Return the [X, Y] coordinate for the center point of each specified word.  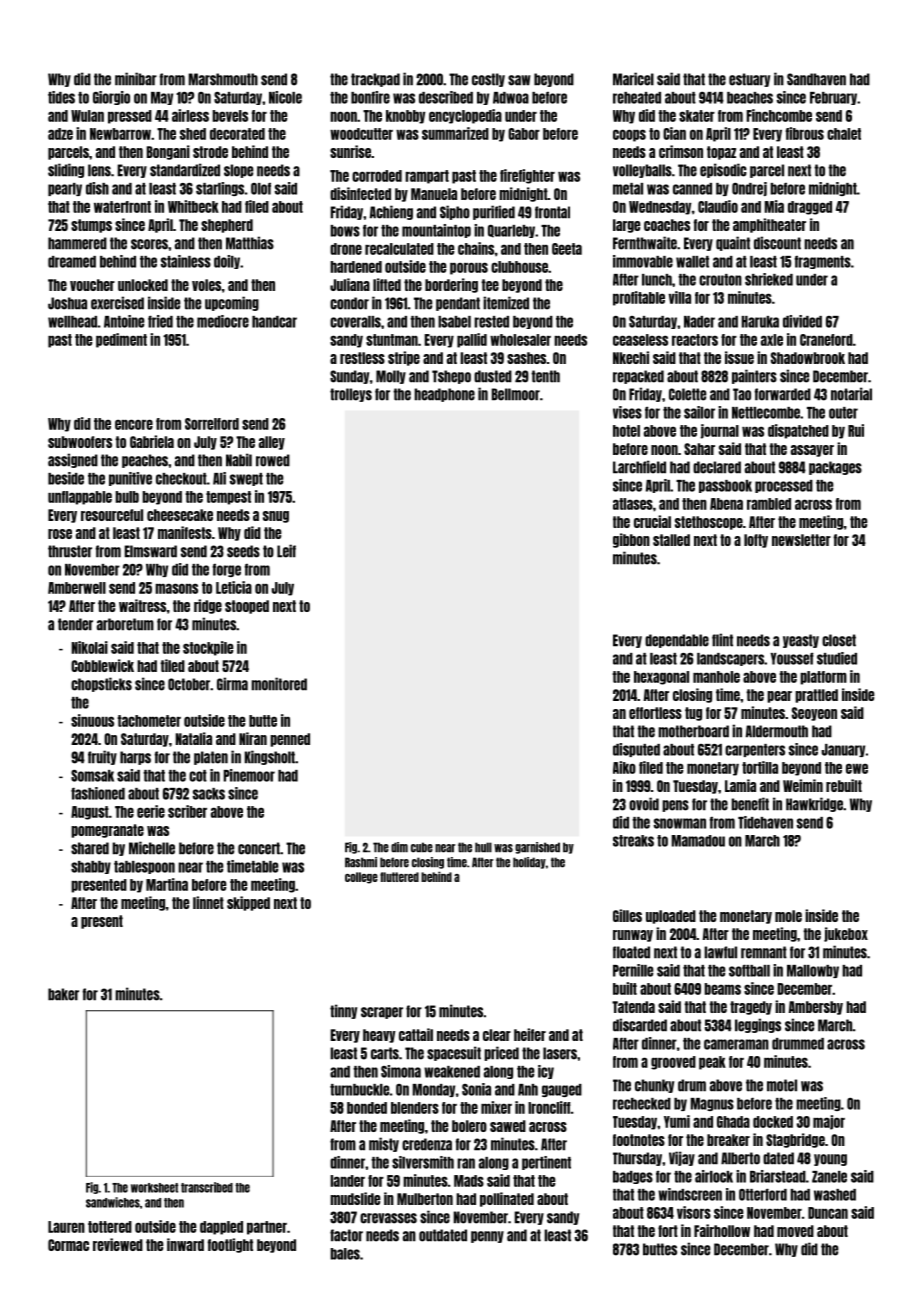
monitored [279, 684]
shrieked [769, 279]
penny [487, 1237]
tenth [545, 376]
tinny [343, 1011]
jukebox [846, 934]
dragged [810, 208]
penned [290, 740]
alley [272, 443]
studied [837, 658]
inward [185, 1244]
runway [633, 936]
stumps [91, 226]
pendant [458, 304]
